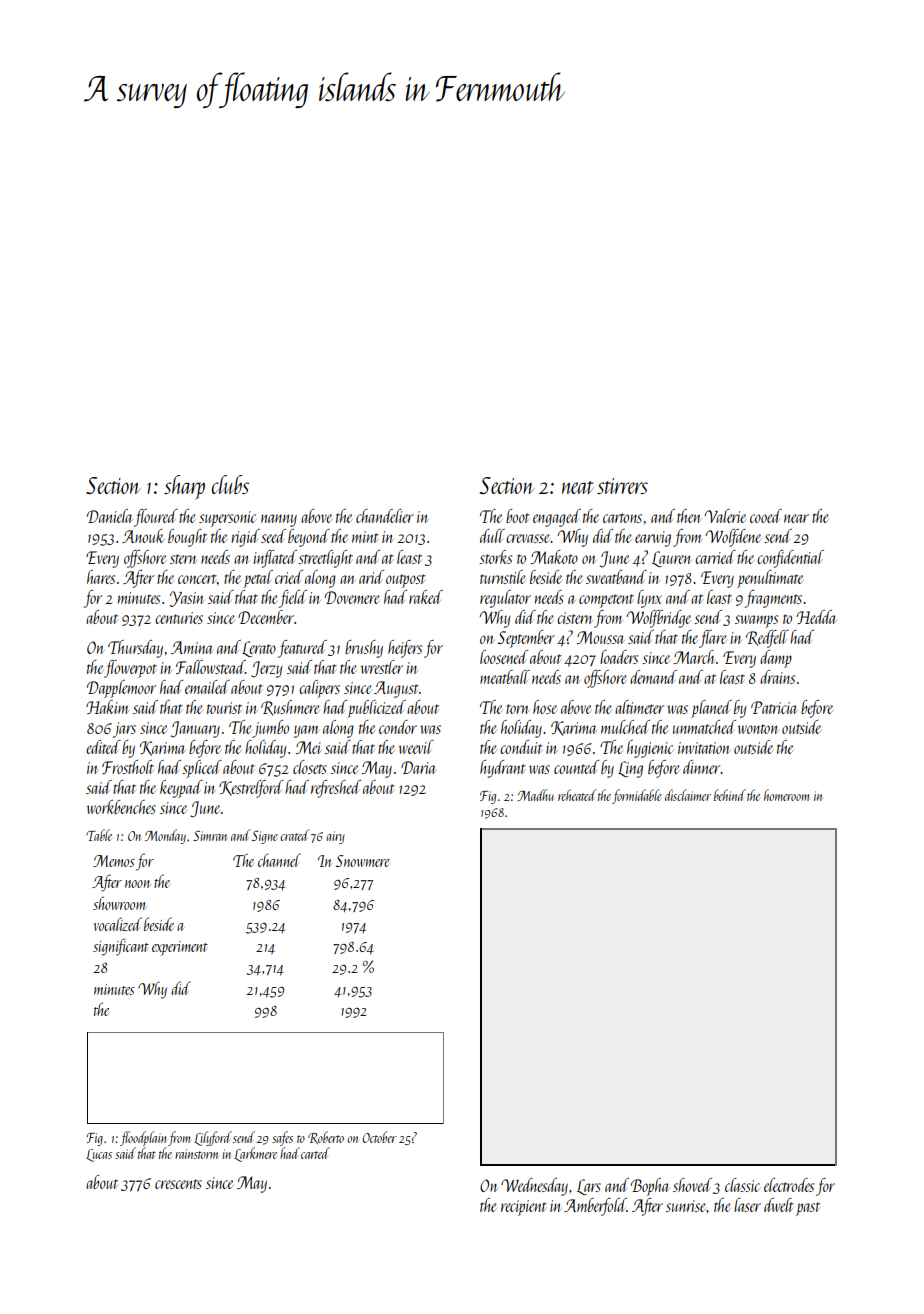  What do you see at coordinates (766, 516) in the screenshot?
I see `cooed` at bounding box center [766, 516].
